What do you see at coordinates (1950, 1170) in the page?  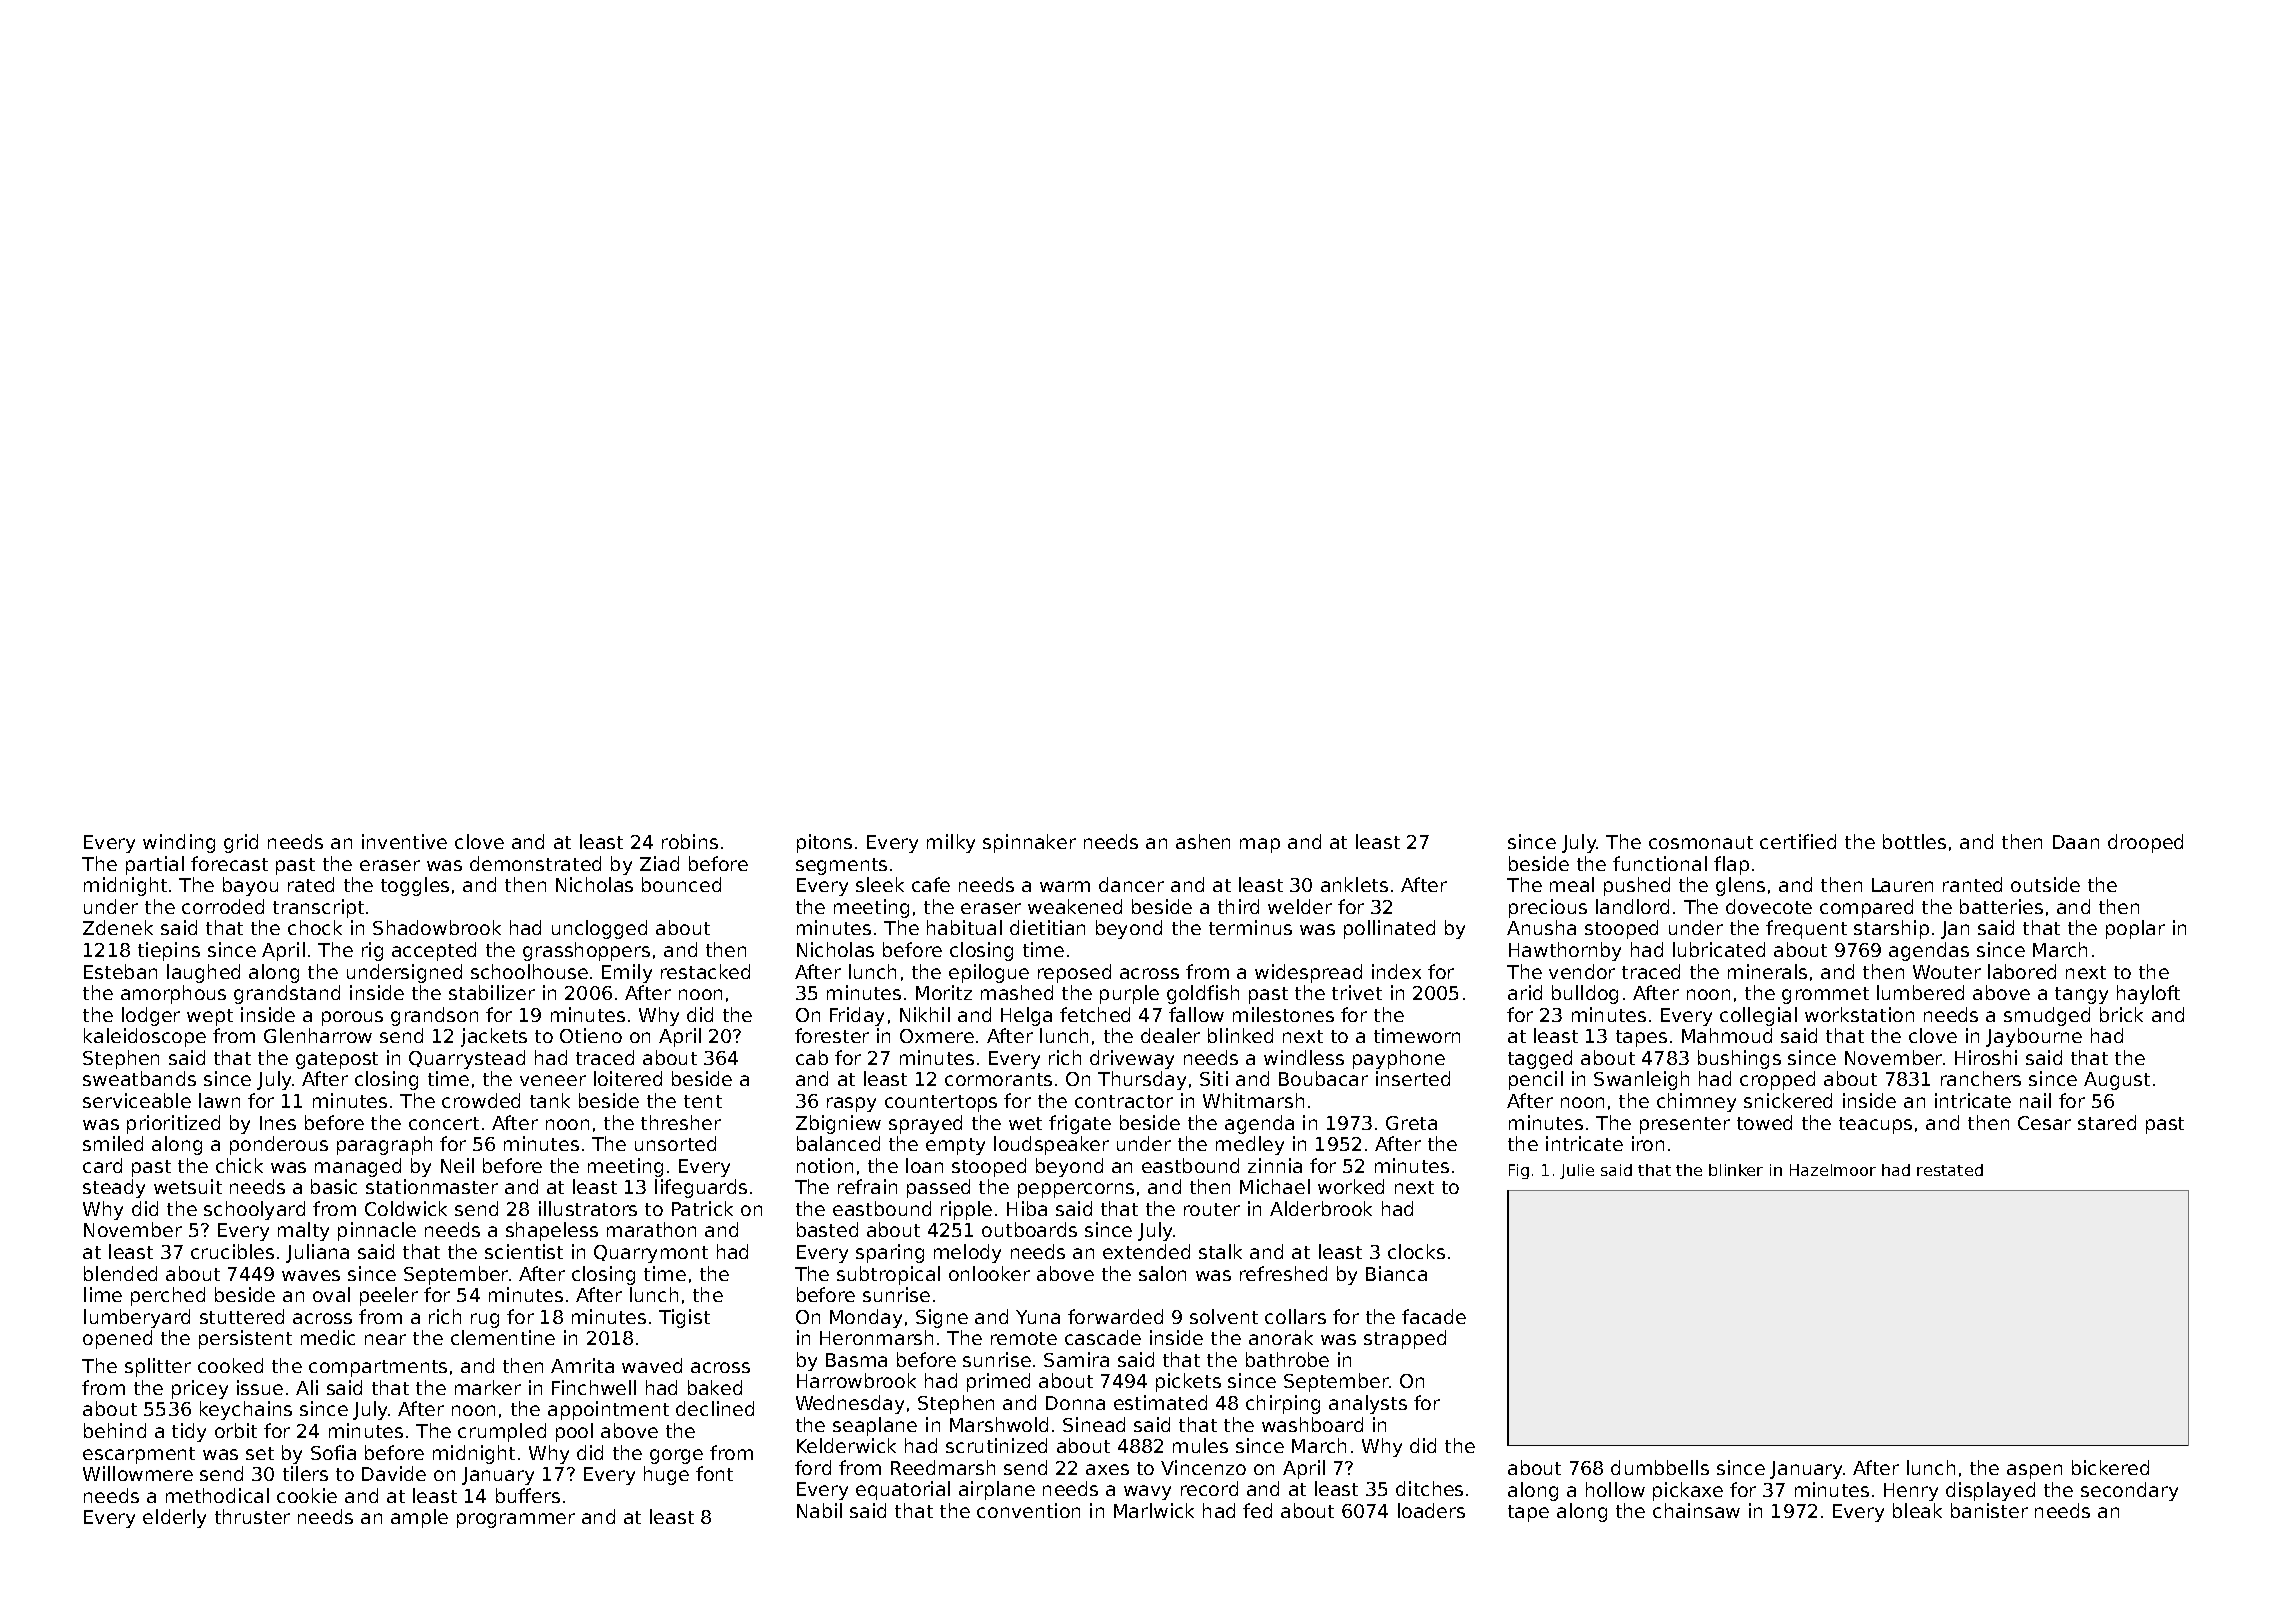 I see `restated` at bounding box center [1950, 1170].
